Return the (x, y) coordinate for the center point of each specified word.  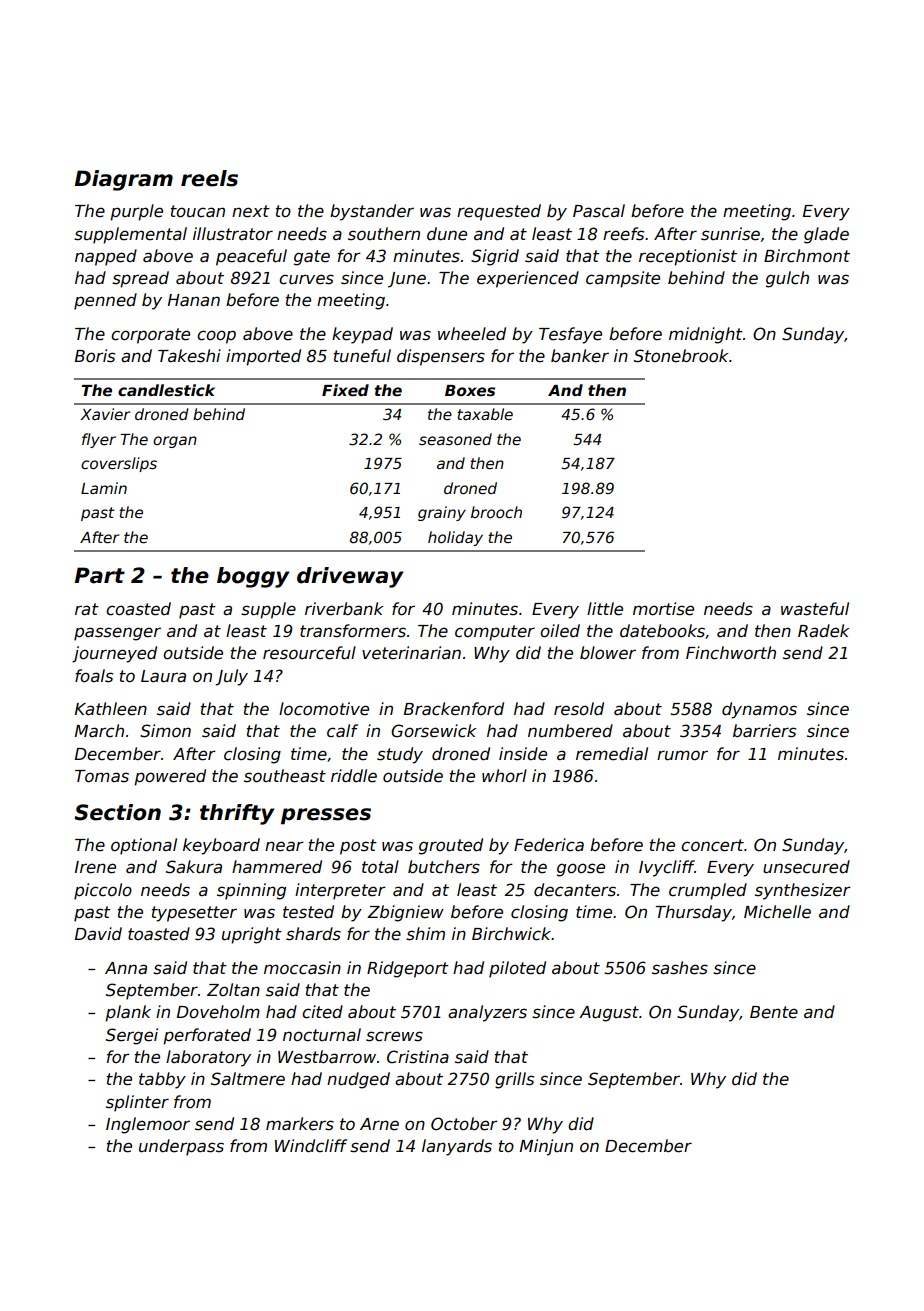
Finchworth (731, 653)
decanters (575, 890)
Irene (95, 867)
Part (100, 575)
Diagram (124, 180)
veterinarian (411, 653)
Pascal (599, 211)
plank (128, 1013)
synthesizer (803, 891)
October (464, 1124)
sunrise (730, 234)
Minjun (546, 1147)
